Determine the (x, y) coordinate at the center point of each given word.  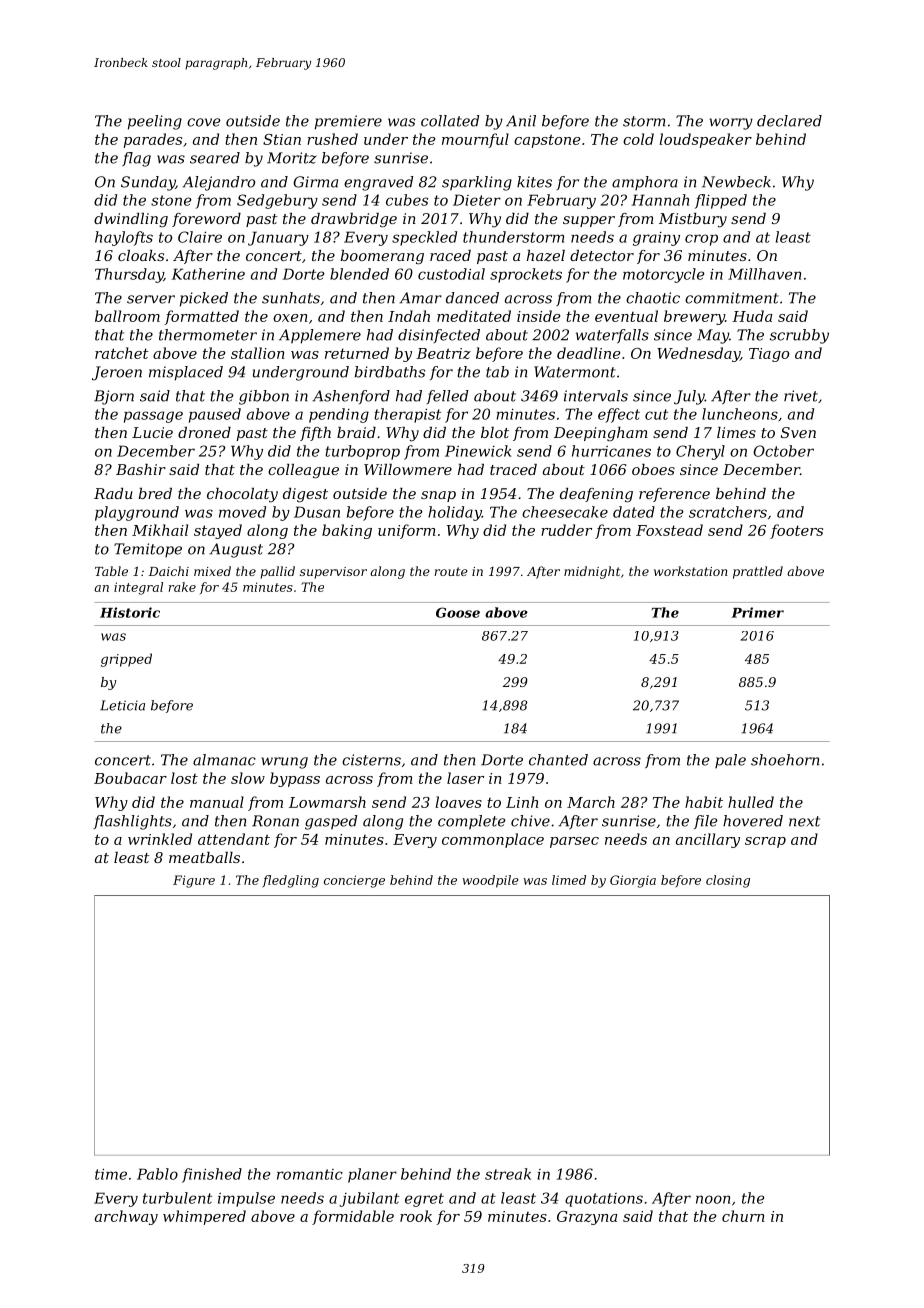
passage (153, 417)
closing (728, 881)
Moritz (291, 158)
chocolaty (242, 495)
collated (450, 121)
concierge (354, 881)
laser (465, 778)
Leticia (122, 705)
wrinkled (160, 839)
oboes (653, 469)
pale (730, 761)
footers (796, 531)
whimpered (204, 1217)
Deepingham (601, 434)
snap (438, 496)
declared (789, 121)
